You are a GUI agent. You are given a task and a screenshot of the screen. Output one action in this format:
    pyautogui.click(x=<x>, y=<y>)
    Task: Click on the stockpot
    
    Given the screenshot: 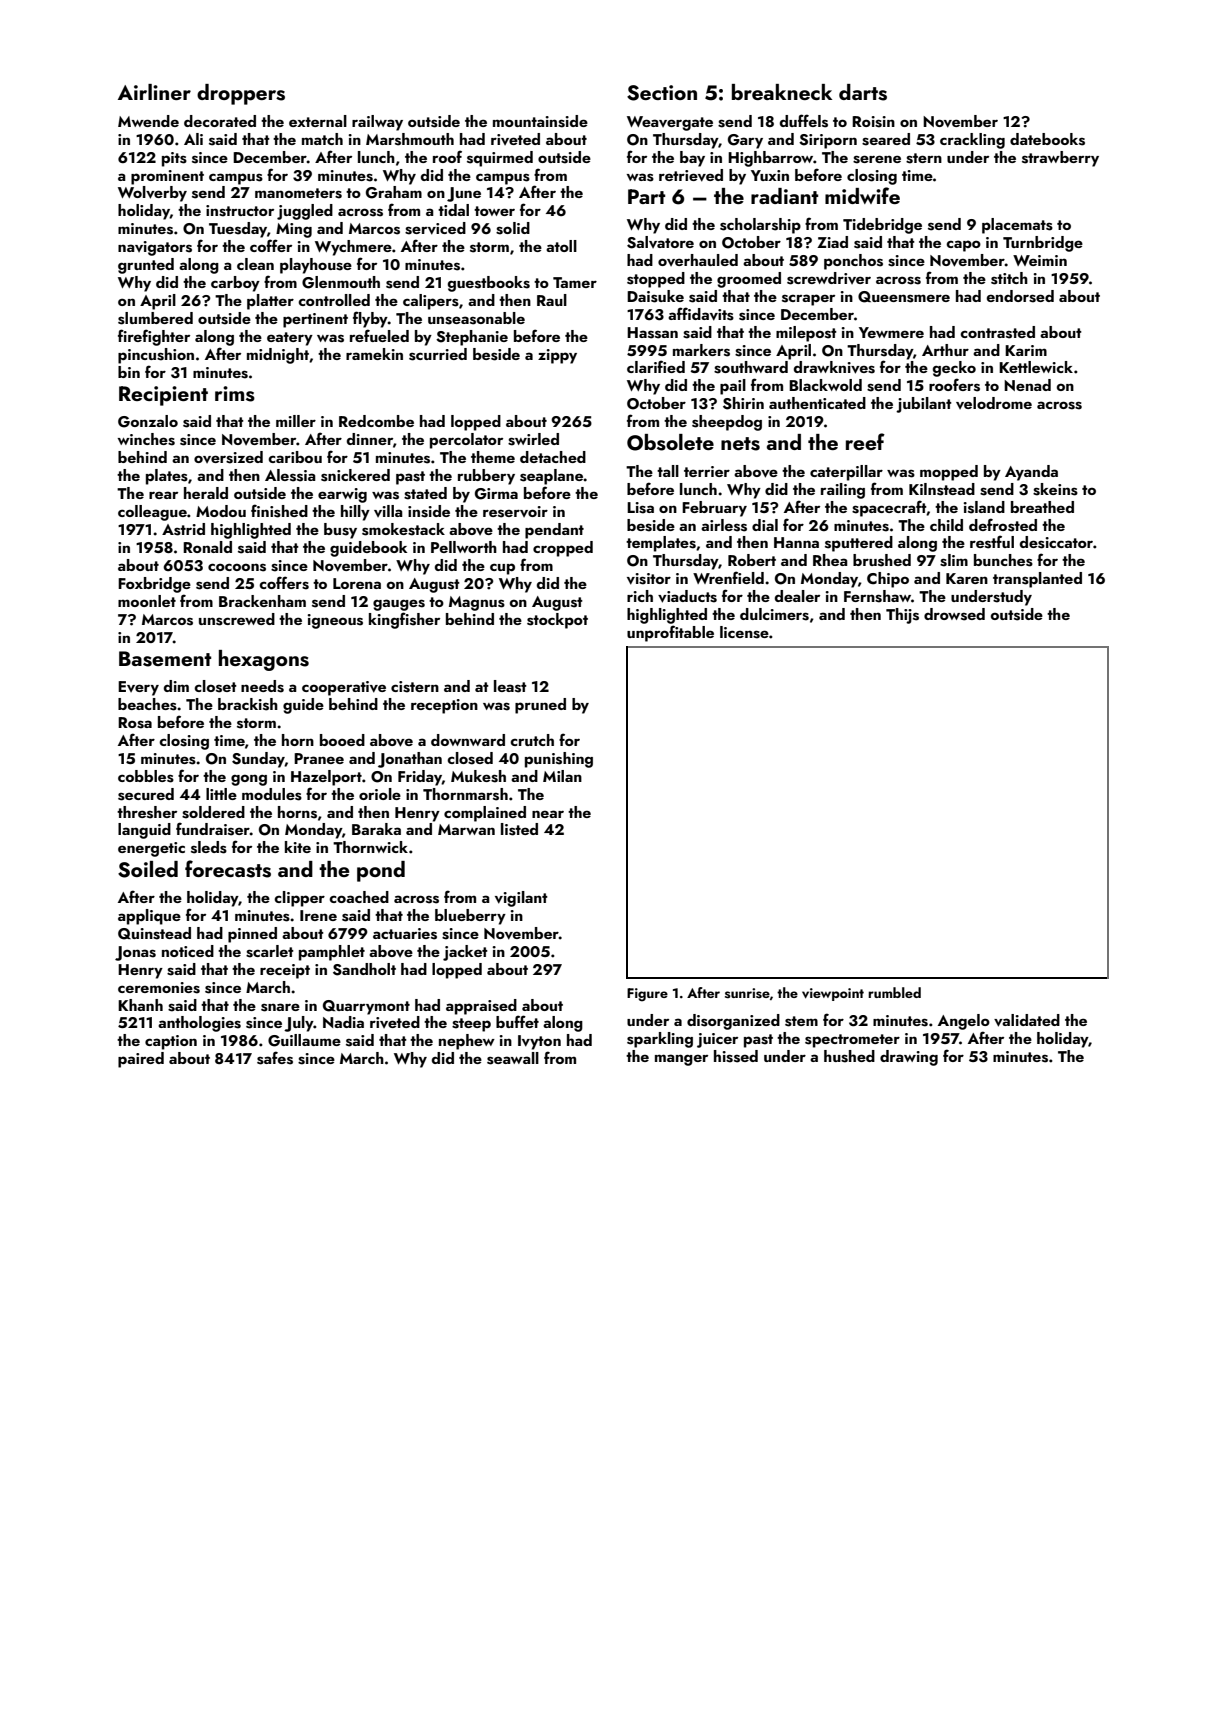 What is the action you would take?
    pyautogui.click(x=557, y=621)
